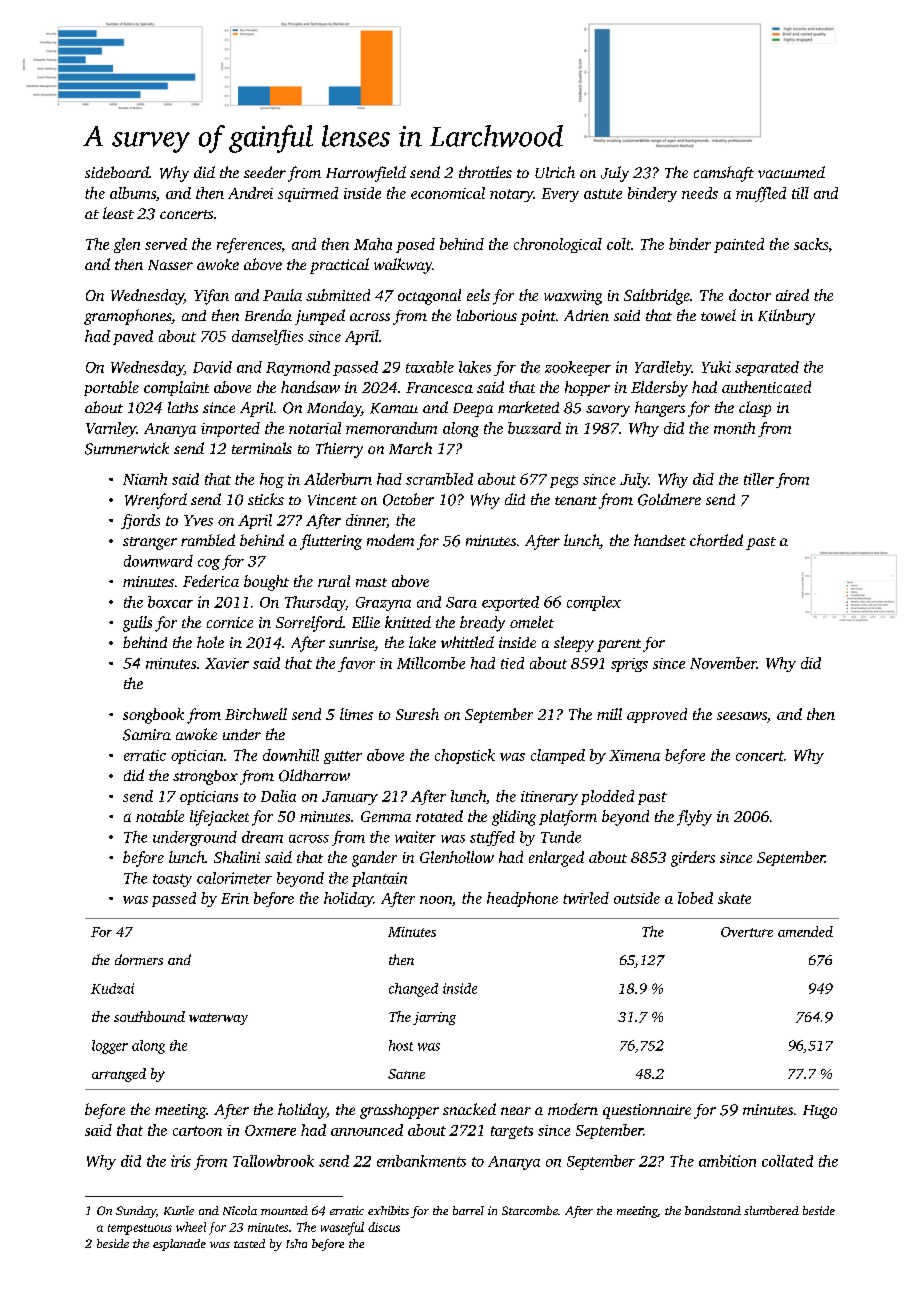 This page has width=924, height=1311. What do you see at coordinates (629, 665) in the page?
I see `sprigs` at bounding box center [629, 665].
